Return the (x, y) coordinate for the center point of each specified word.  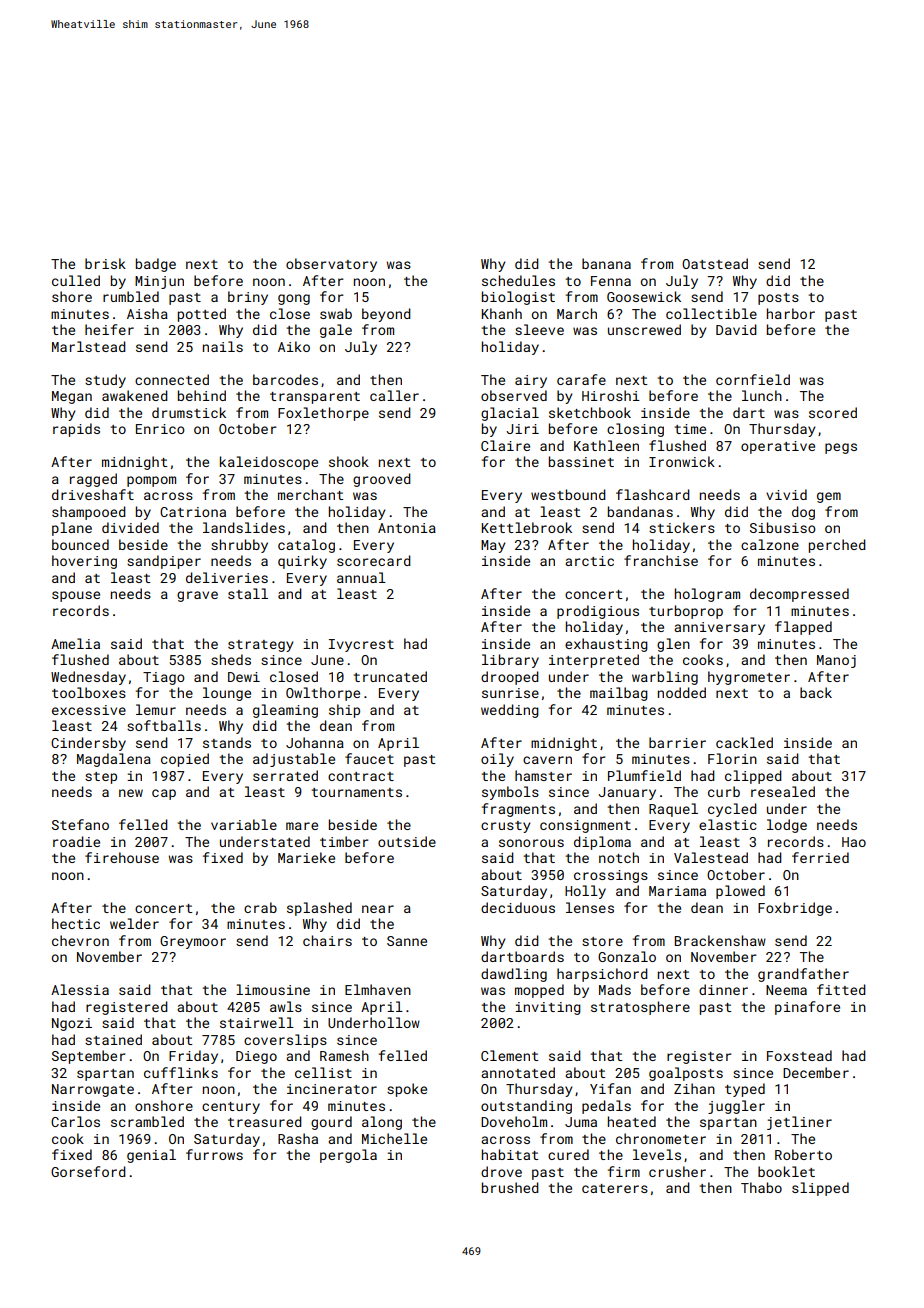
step (101, 778)
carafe (581, 379)
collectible (711, 313)
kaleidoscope (269, 463)
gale (336, 331)
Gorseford (88, 1171)
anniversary (719, 628)
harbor (791, 313)
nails (223, 346)
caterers (615, 1188)
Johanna (315, 742)
